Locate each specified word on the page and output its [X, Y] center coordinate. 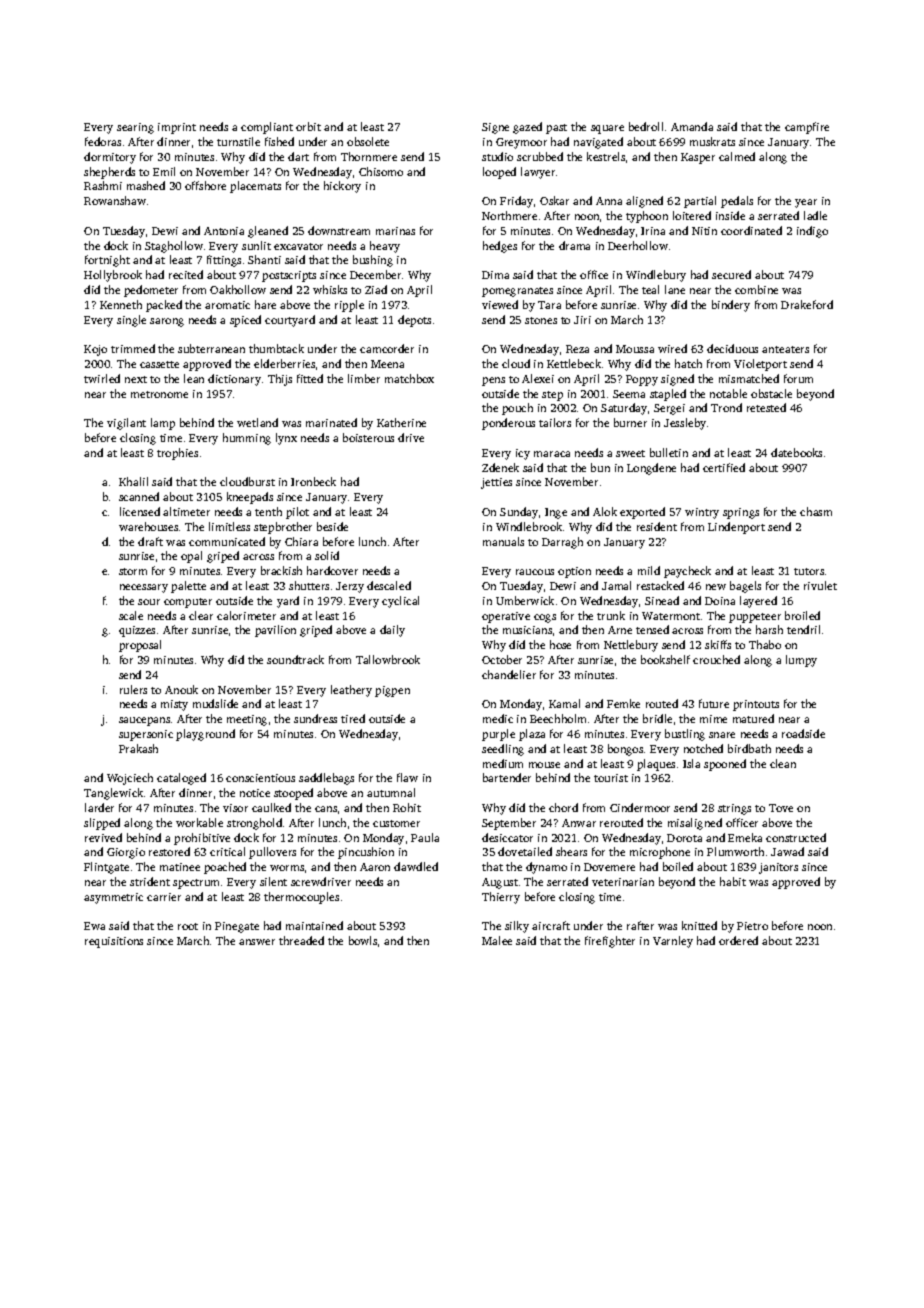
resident [657, 526]
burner [630, 422]
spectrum [196, 884]
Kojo [95, 350]
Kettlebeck [574, 363]
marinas [395, 231]
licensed [140, 511]
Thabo [765, 644]
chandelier [509, 674]
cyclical [400, 602]
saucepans [144, 721]
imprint [177, 128]
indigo [812, 232]
